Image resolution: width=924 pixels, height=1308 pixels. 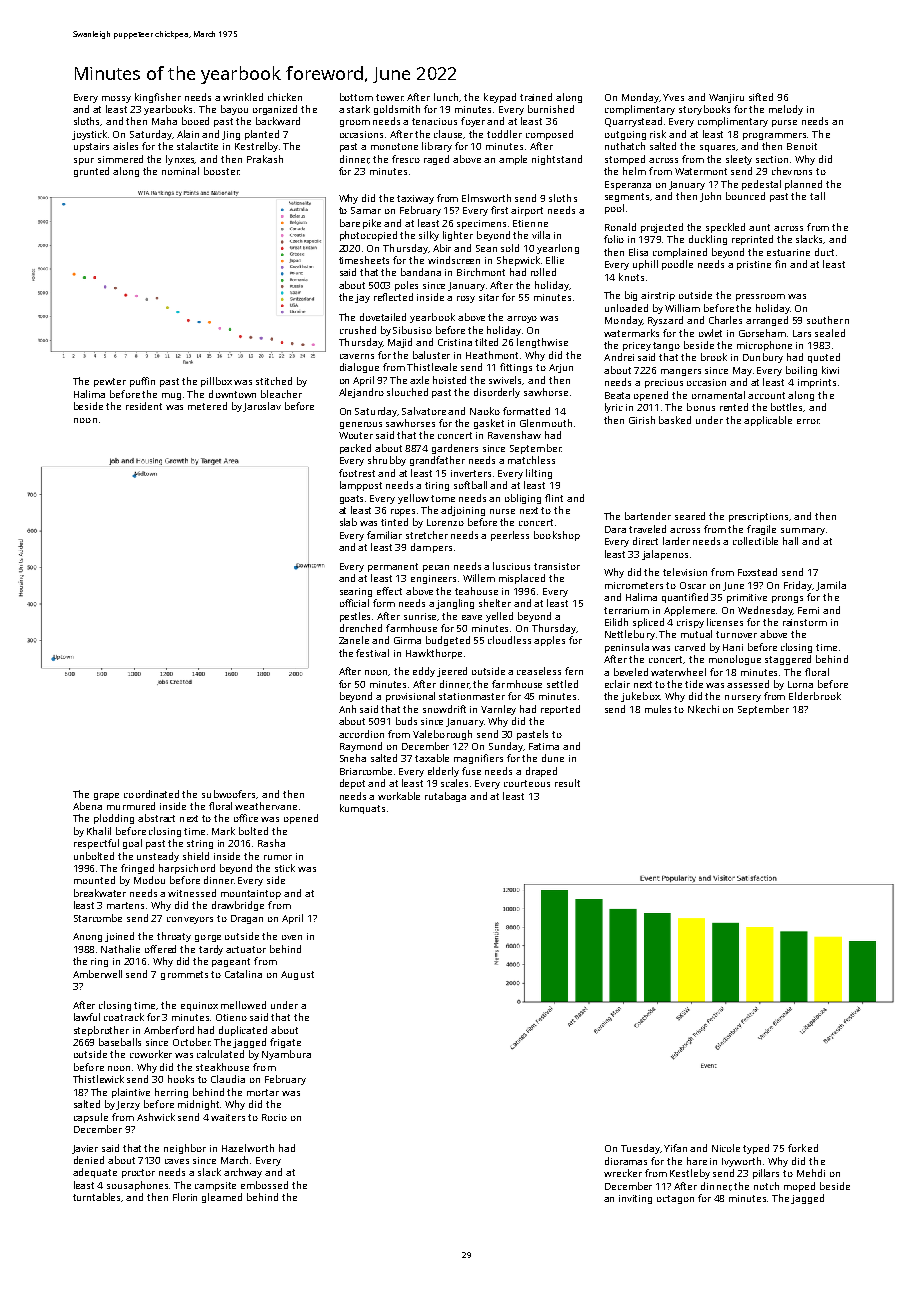 What do you see at coordinates (424, 411) in the screenshot?
I see `Salvatore` at bounding box center [424, 411].
